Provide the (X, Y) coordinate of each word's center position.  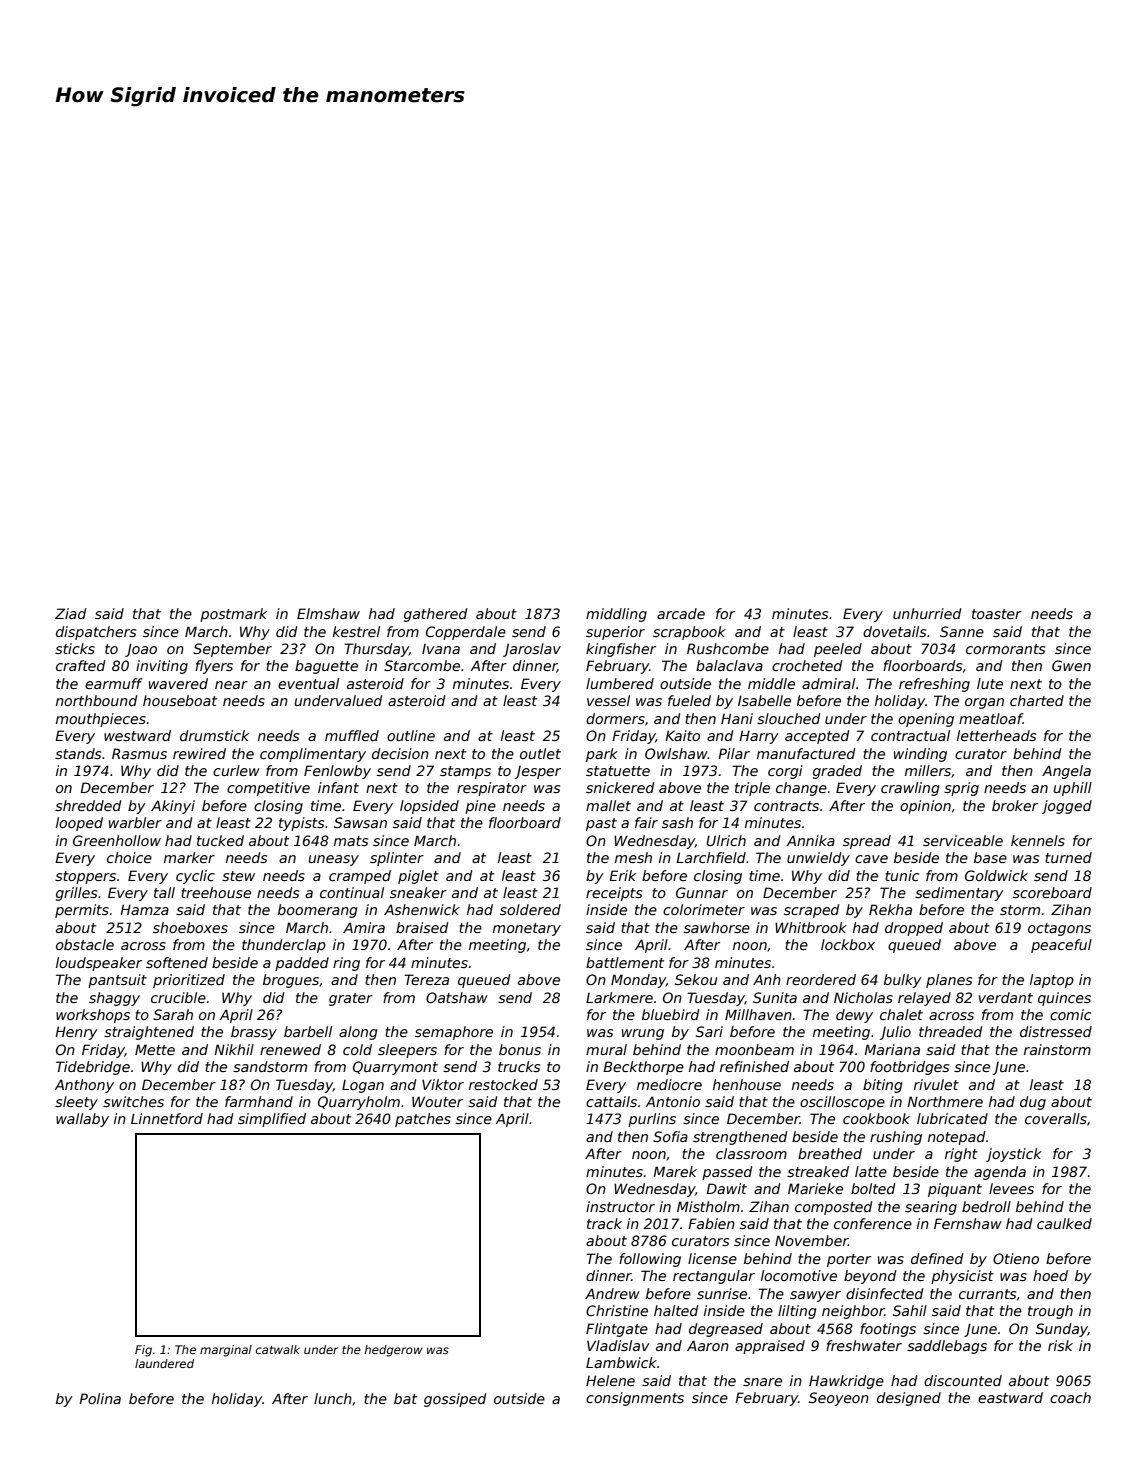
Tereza (426, 979)
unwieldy (818, 859)
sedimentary (959, 894)
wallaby (82, 1120)
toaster (997, 614)
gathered (435, 615)
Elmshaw (328, 613)
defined (937, 1258)
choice (129, 857)
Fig (143, 1351)
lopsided (429, 807)
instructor (620, 1206)
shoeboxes (190, 927)
